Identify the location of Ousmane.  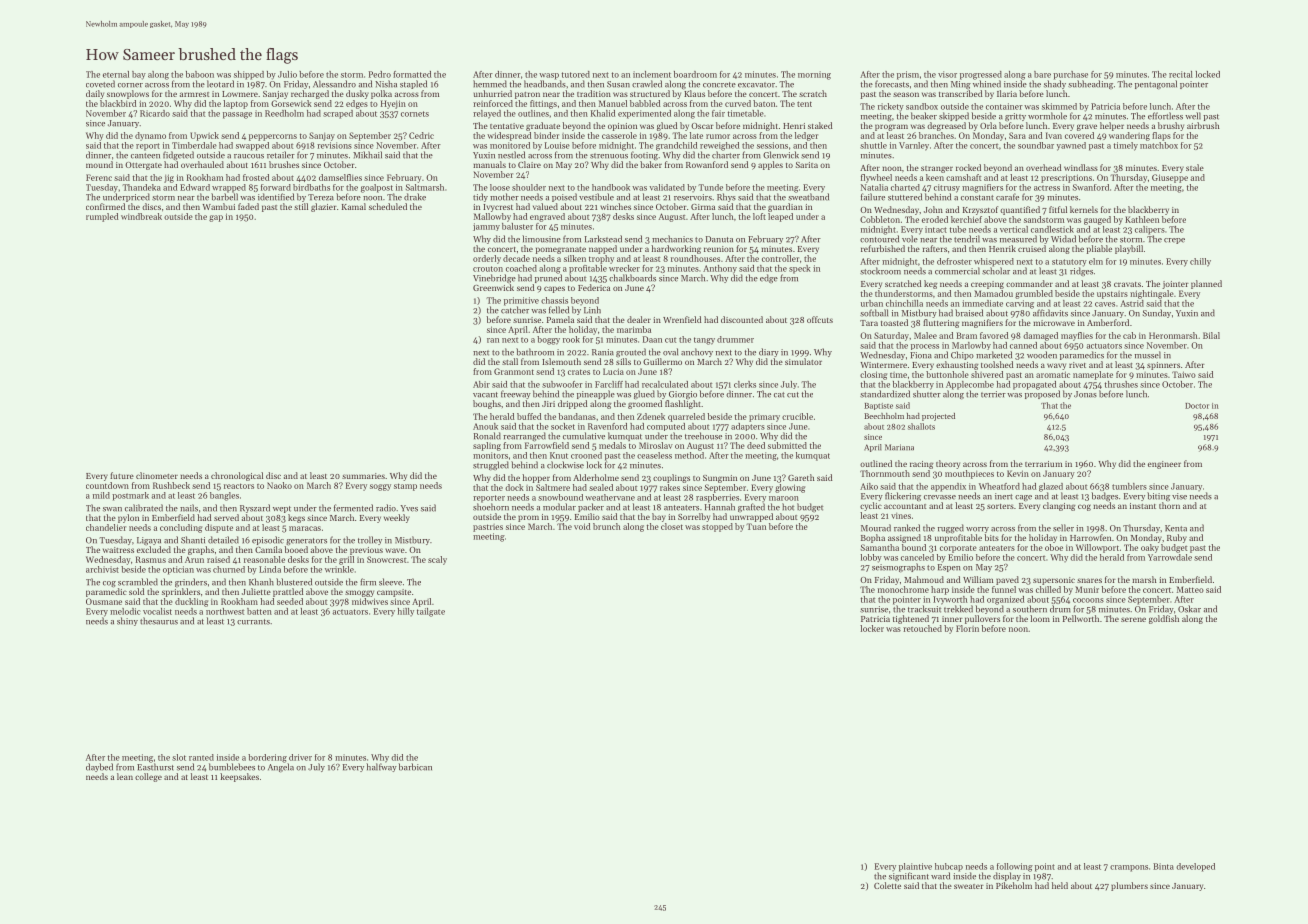
(104, 601).
